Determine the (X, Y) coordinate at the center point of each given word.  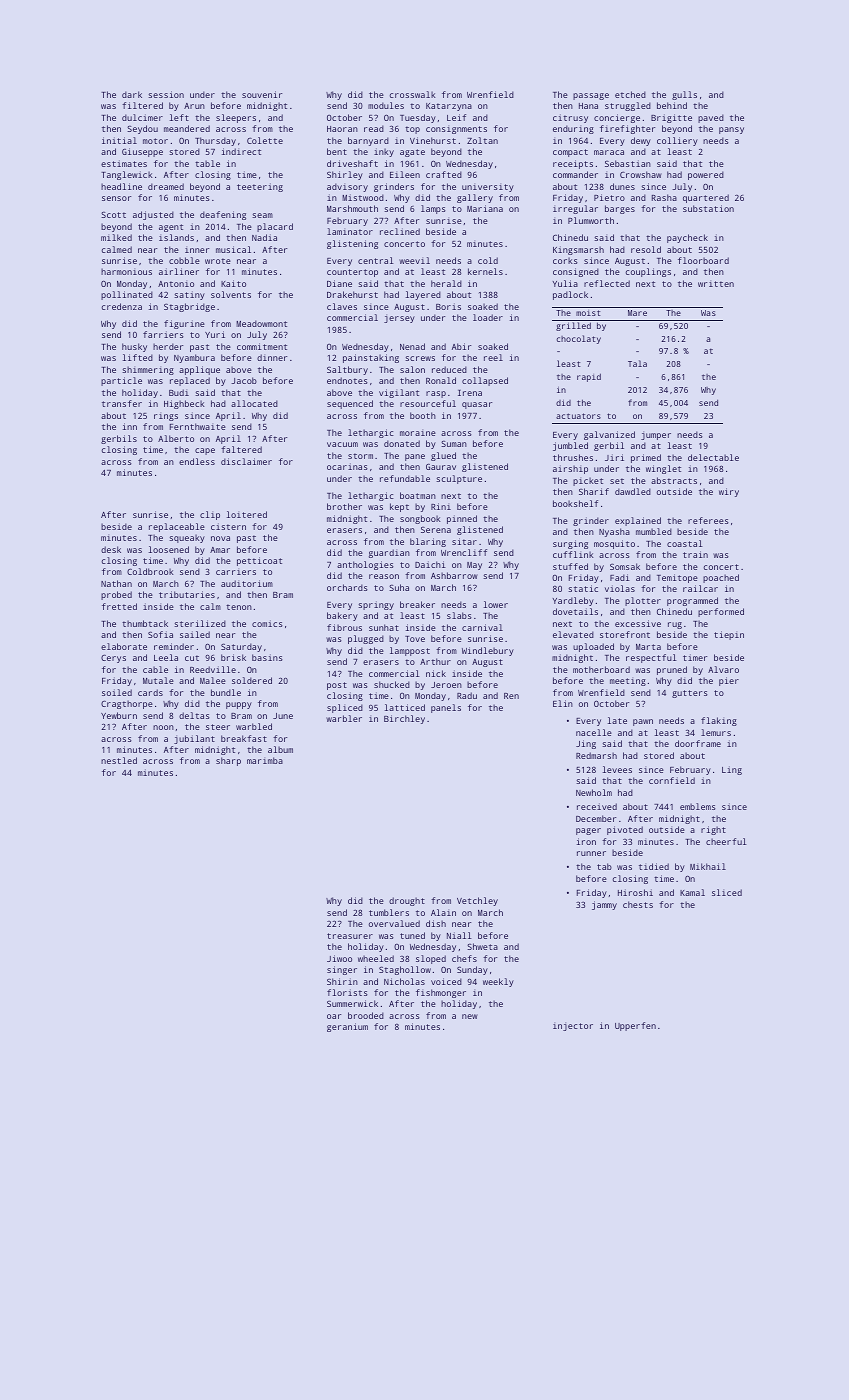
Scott (113, 215)
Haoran (342, 129)
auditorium (247, 583)
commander (575, 174)
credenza (122, 306)
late (617, 720)
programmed (692, 601)
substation (708, 208)
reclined (400, 231)
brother (344, 506)
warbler (344, 718)
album (280, 749)
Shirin (342, 981)
